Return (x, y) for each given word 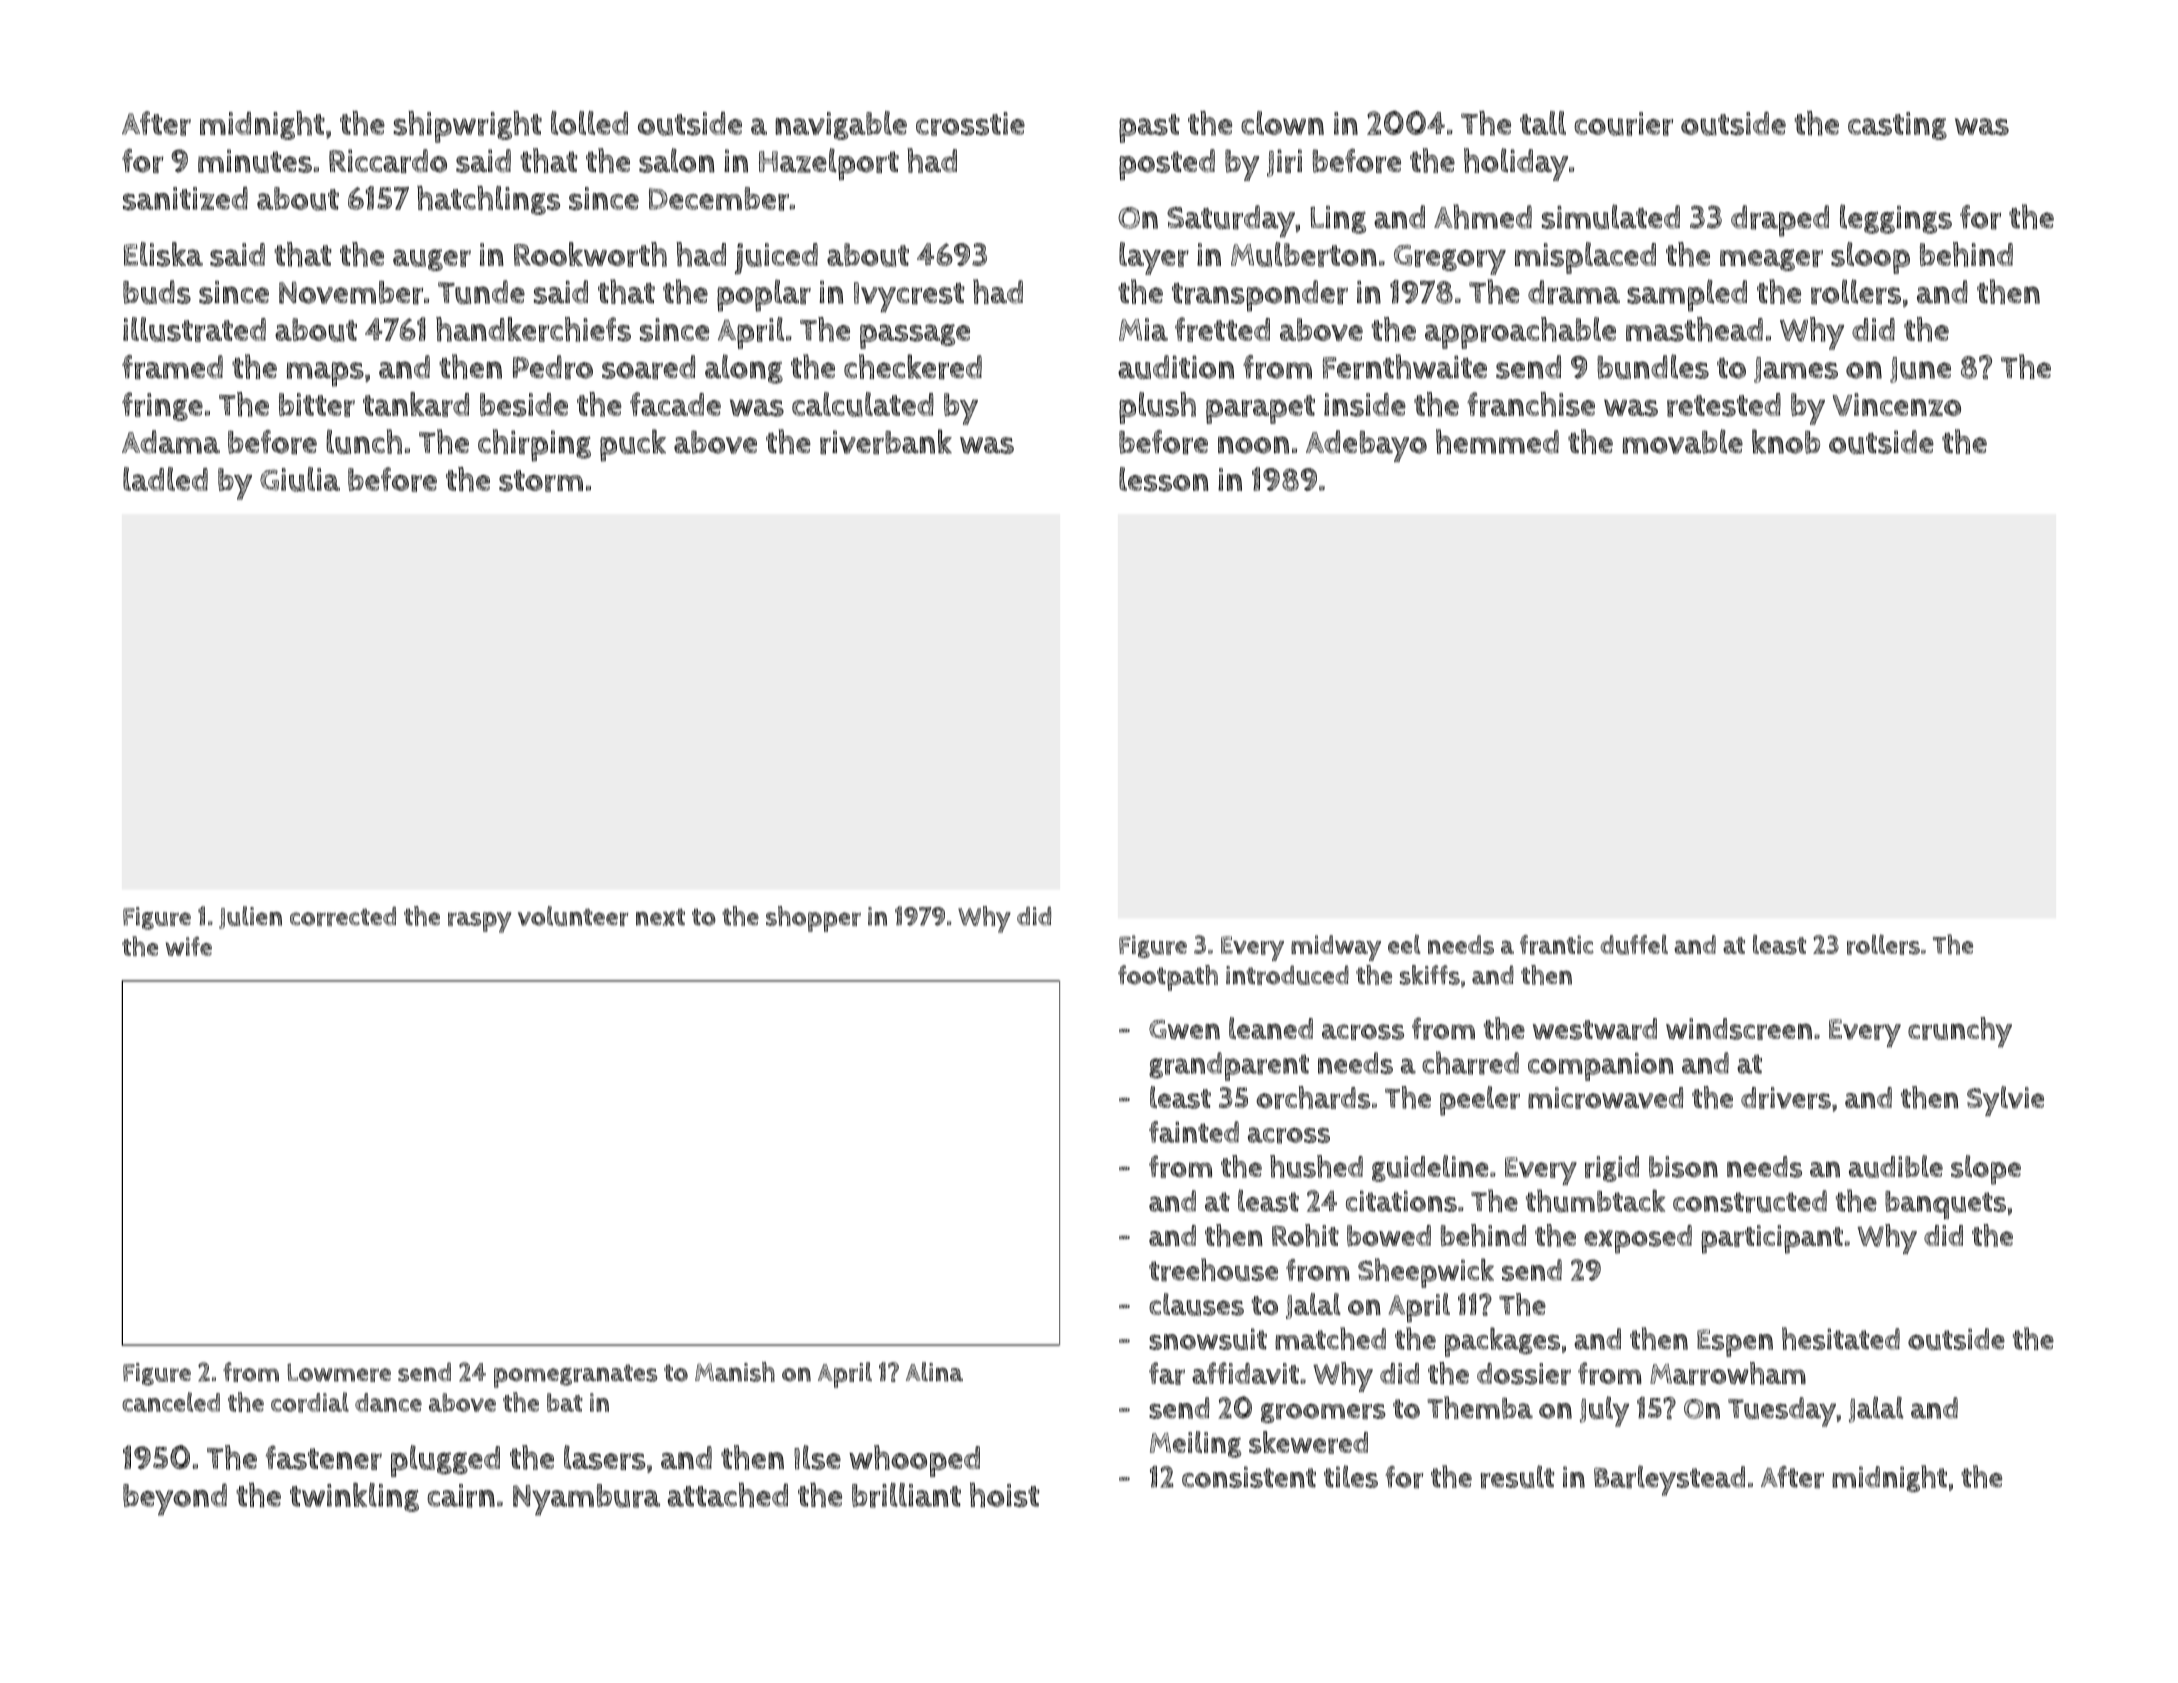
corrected (343, 916)
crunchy (1960, 1032)
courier (1623, 124)
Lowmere (339, 1372)
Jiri (1284, 163)
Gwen (1184, 1029)
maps (325, 374)
